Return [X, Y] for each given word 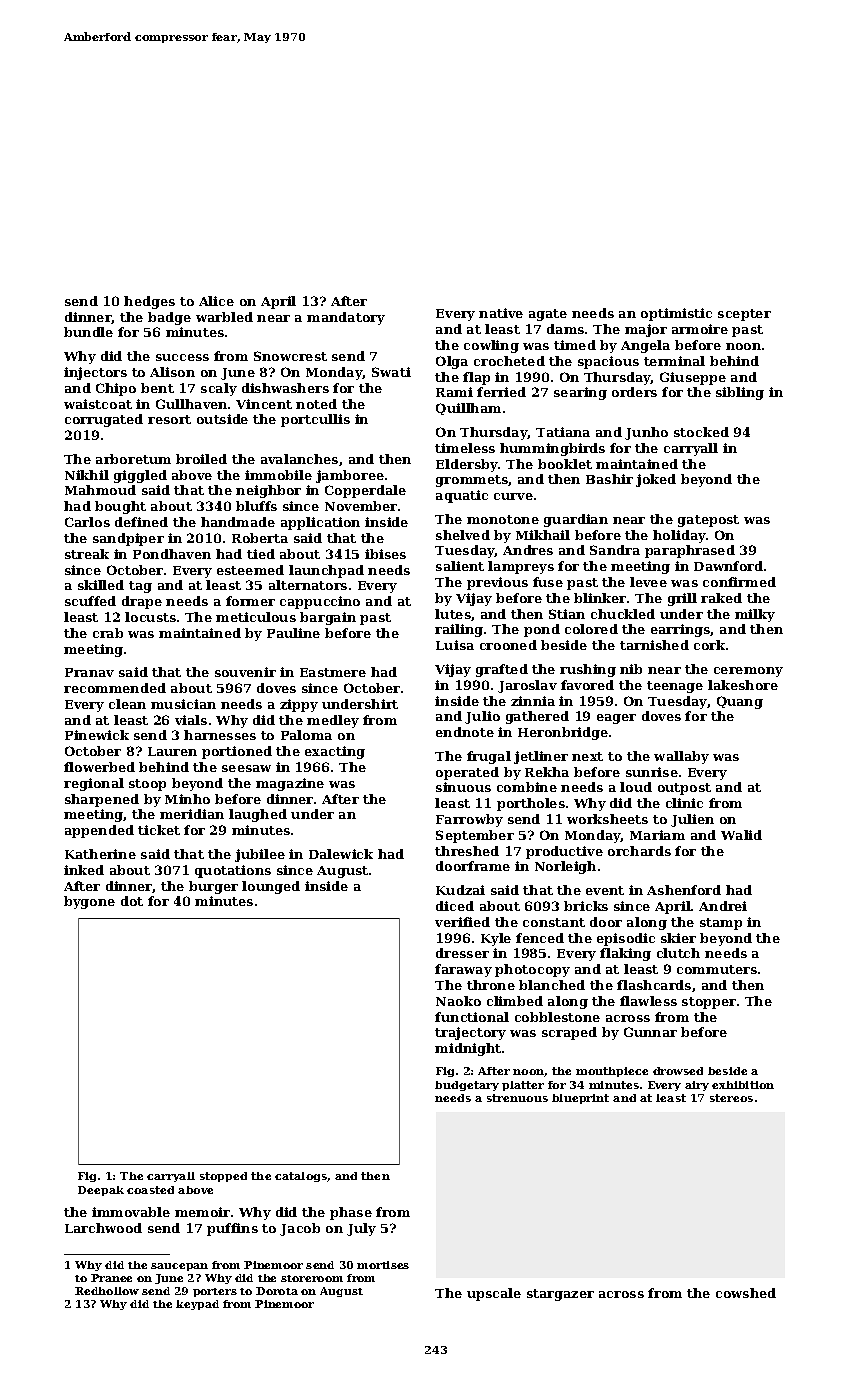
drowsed [678, 1071]
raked [721, 598]
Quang [740, 702]
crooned [508, 645]
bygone [89, 902]
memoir [202, 1212]
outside [222, 419]
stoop [147, 785]
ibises [385, 554]
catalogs [301, 1177]
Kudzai [460, 890]
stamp [721, 924]
